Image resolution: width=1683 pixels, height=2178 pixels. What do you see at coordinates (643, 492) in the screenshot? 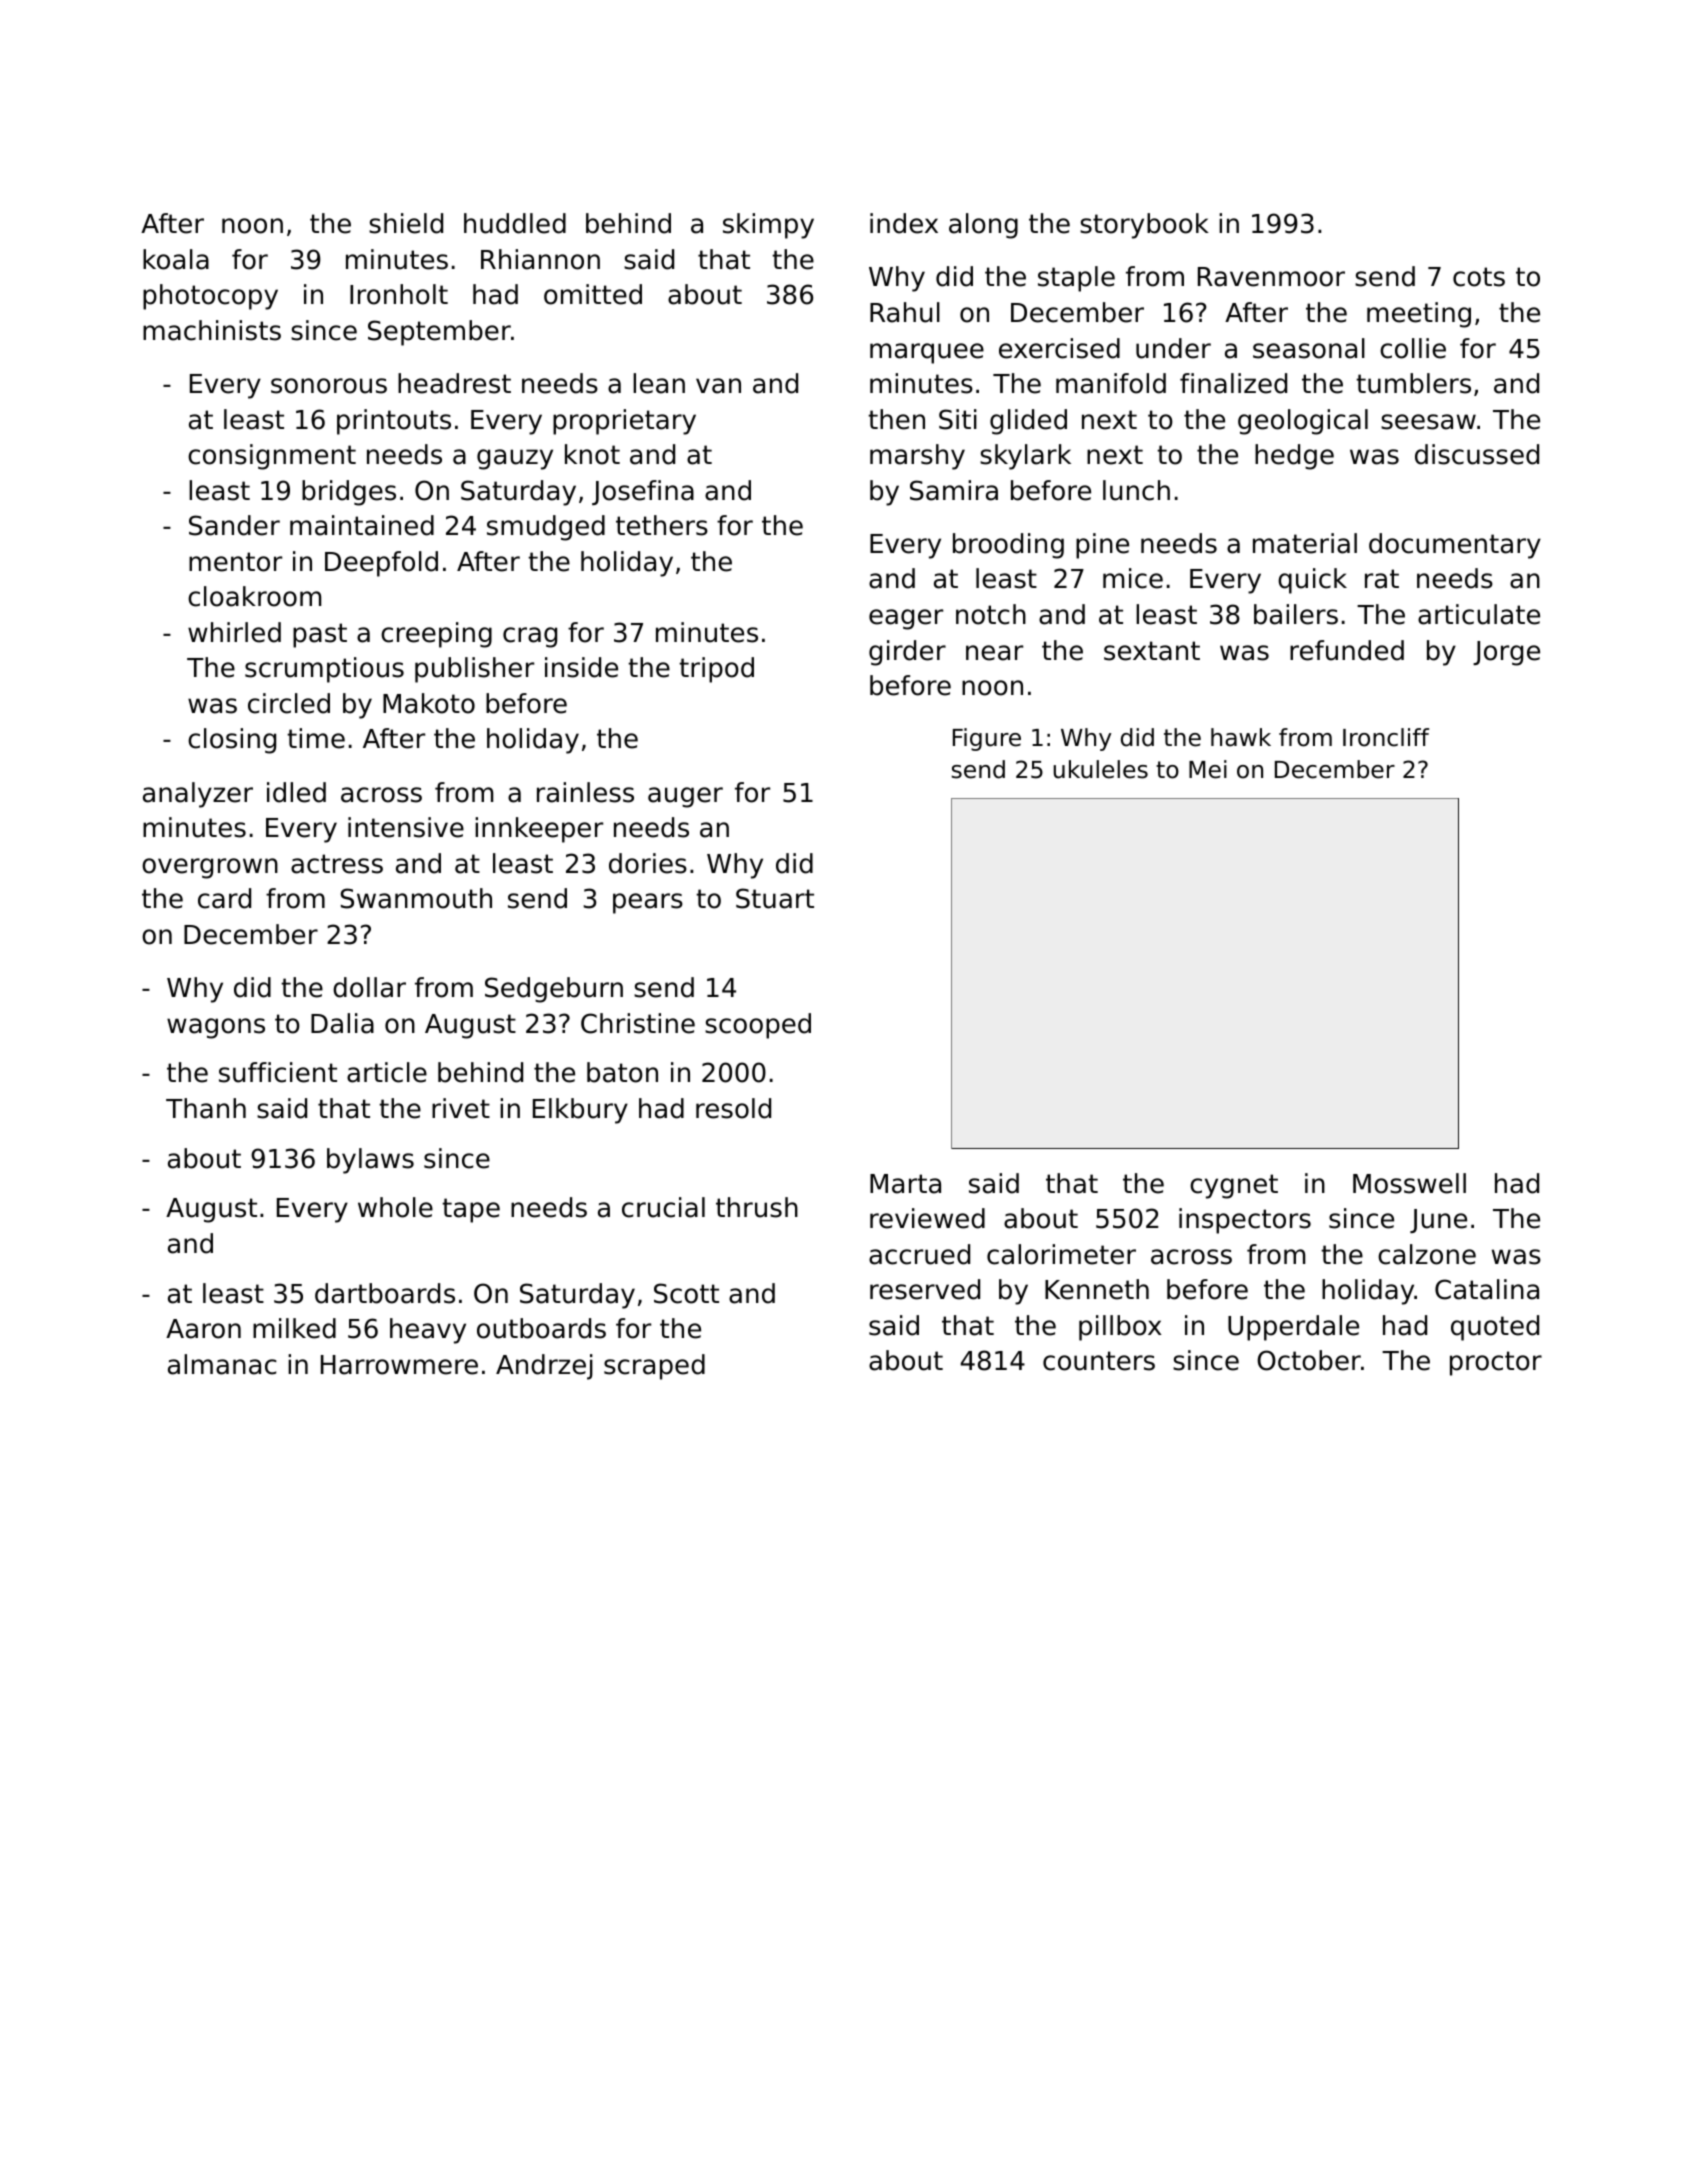
I see `Josefina` at bounding box center [643, 492].
